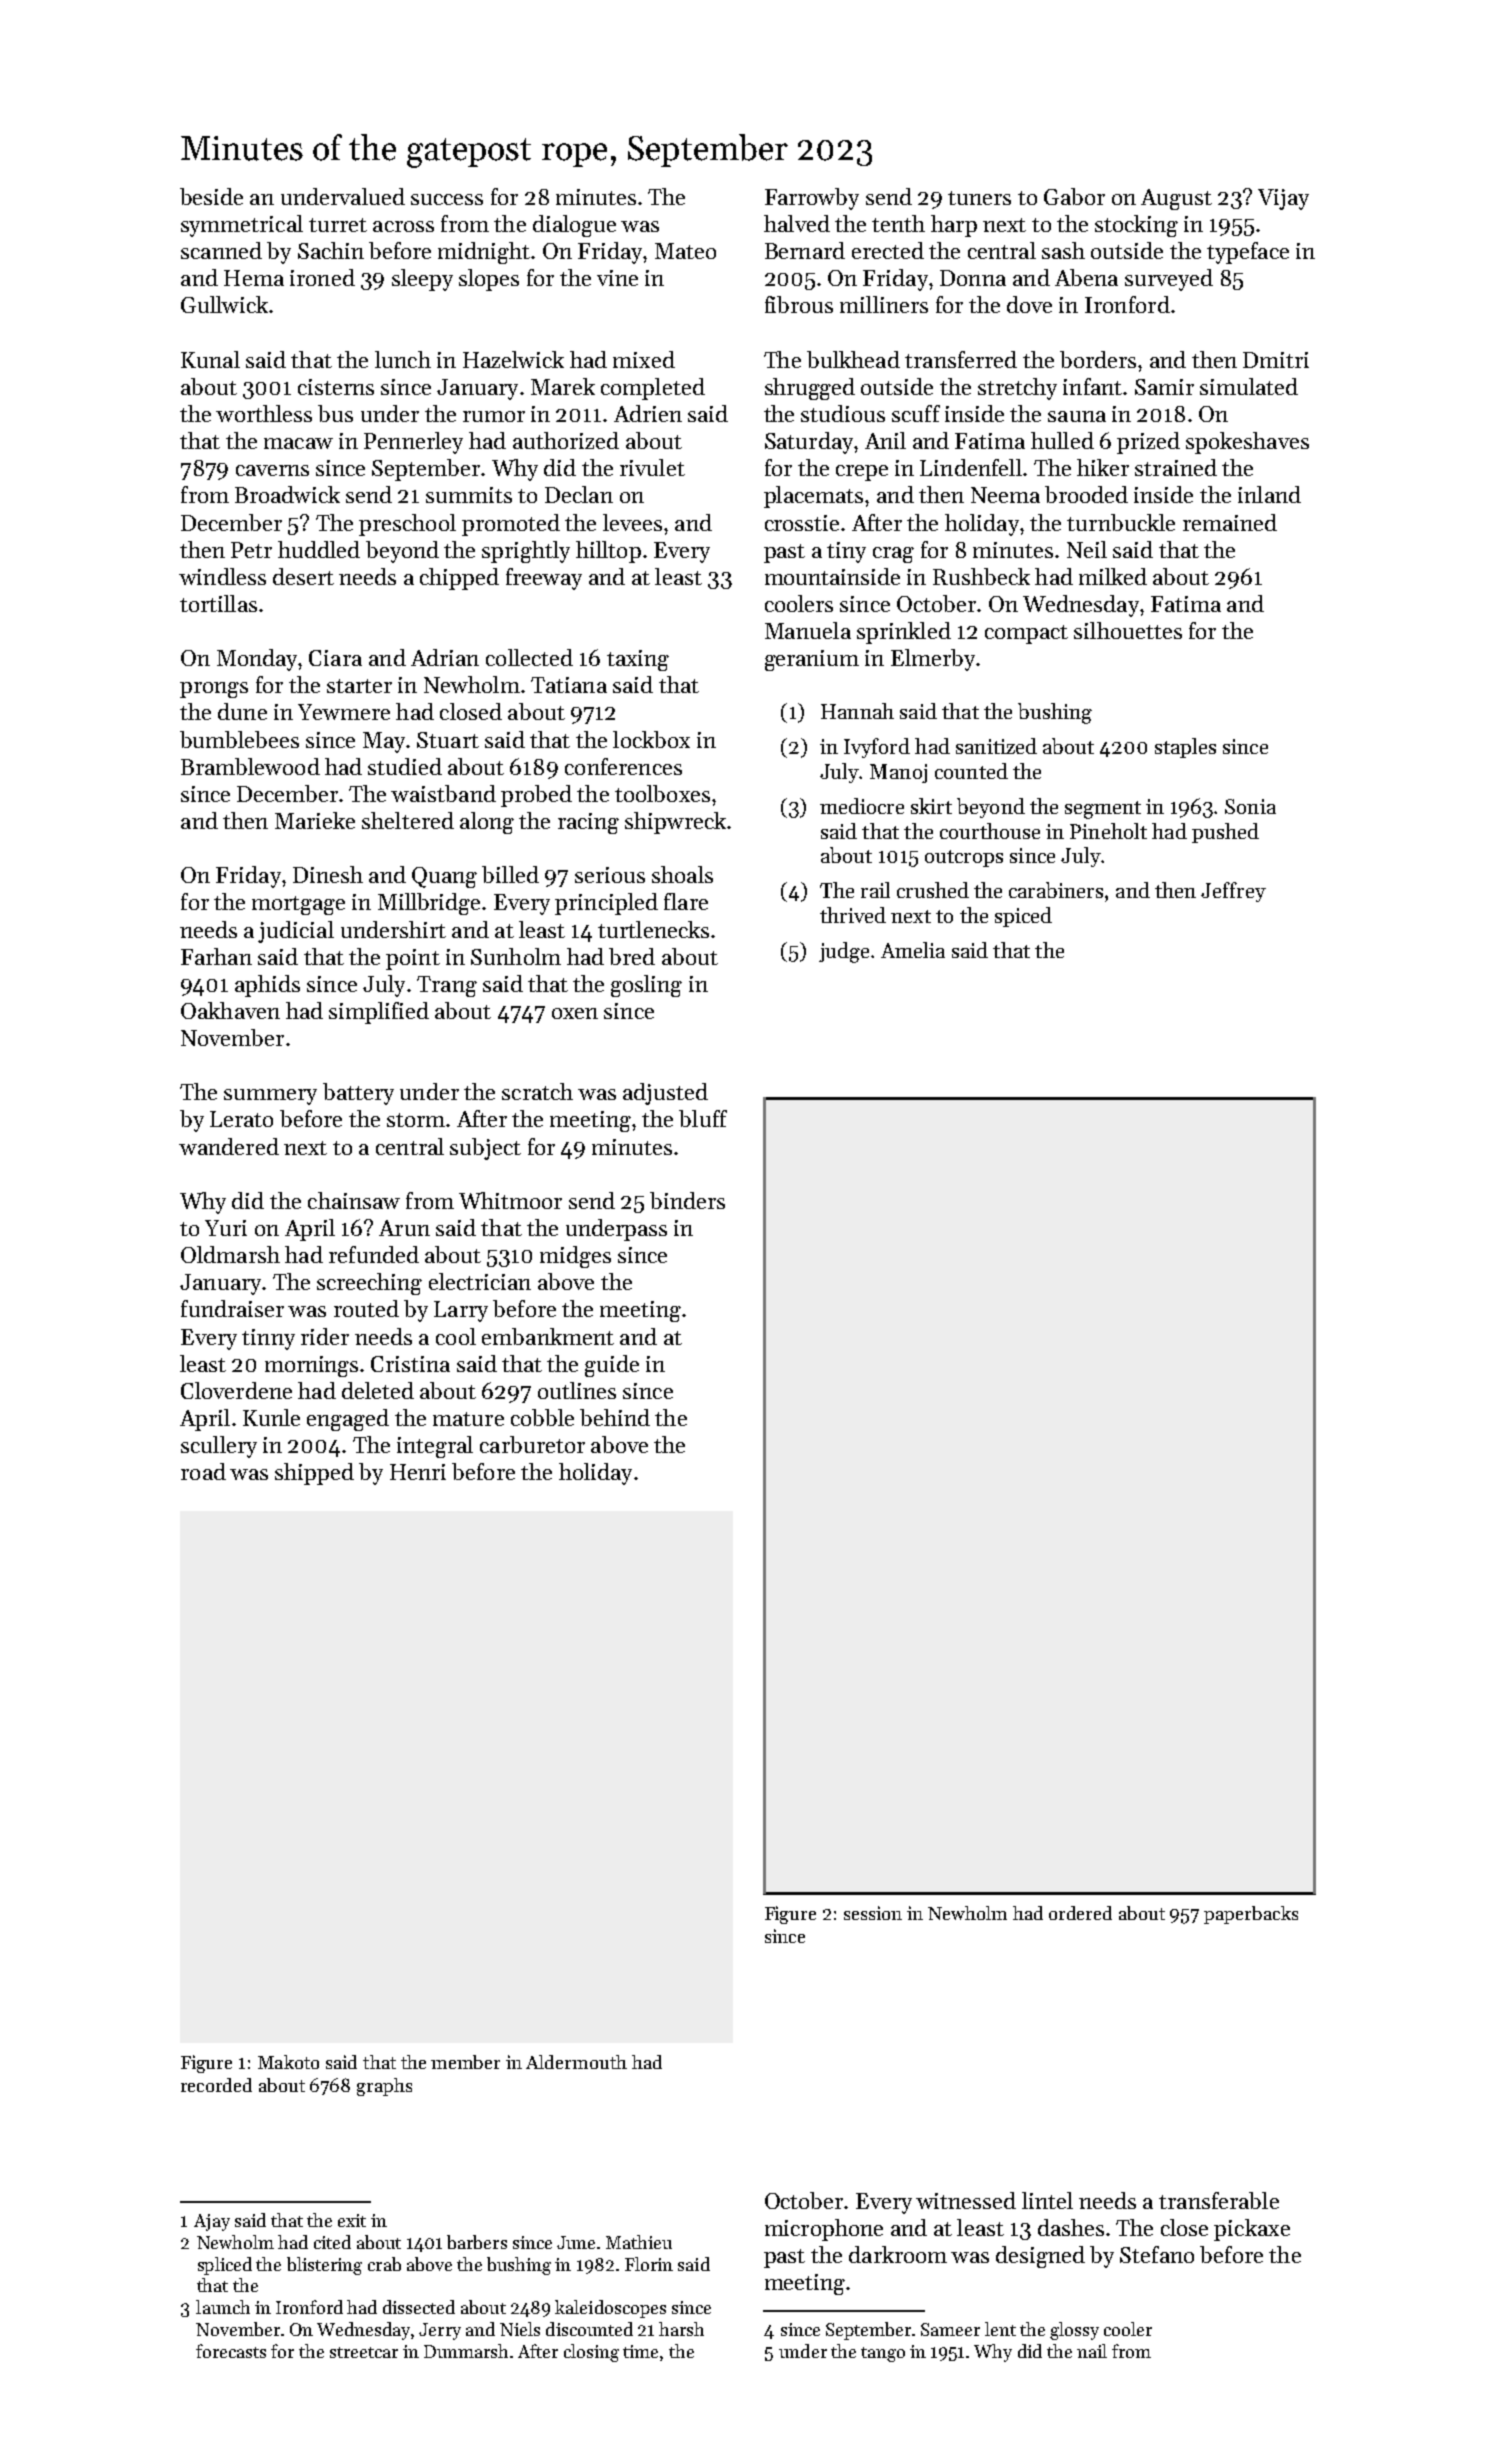 Image resolution: width=1496 pixels, height=2464 pixels. What do you see at coordinates (288, 2062) in the document?
I see `Makoto` at bounding box center [288, 2062].
